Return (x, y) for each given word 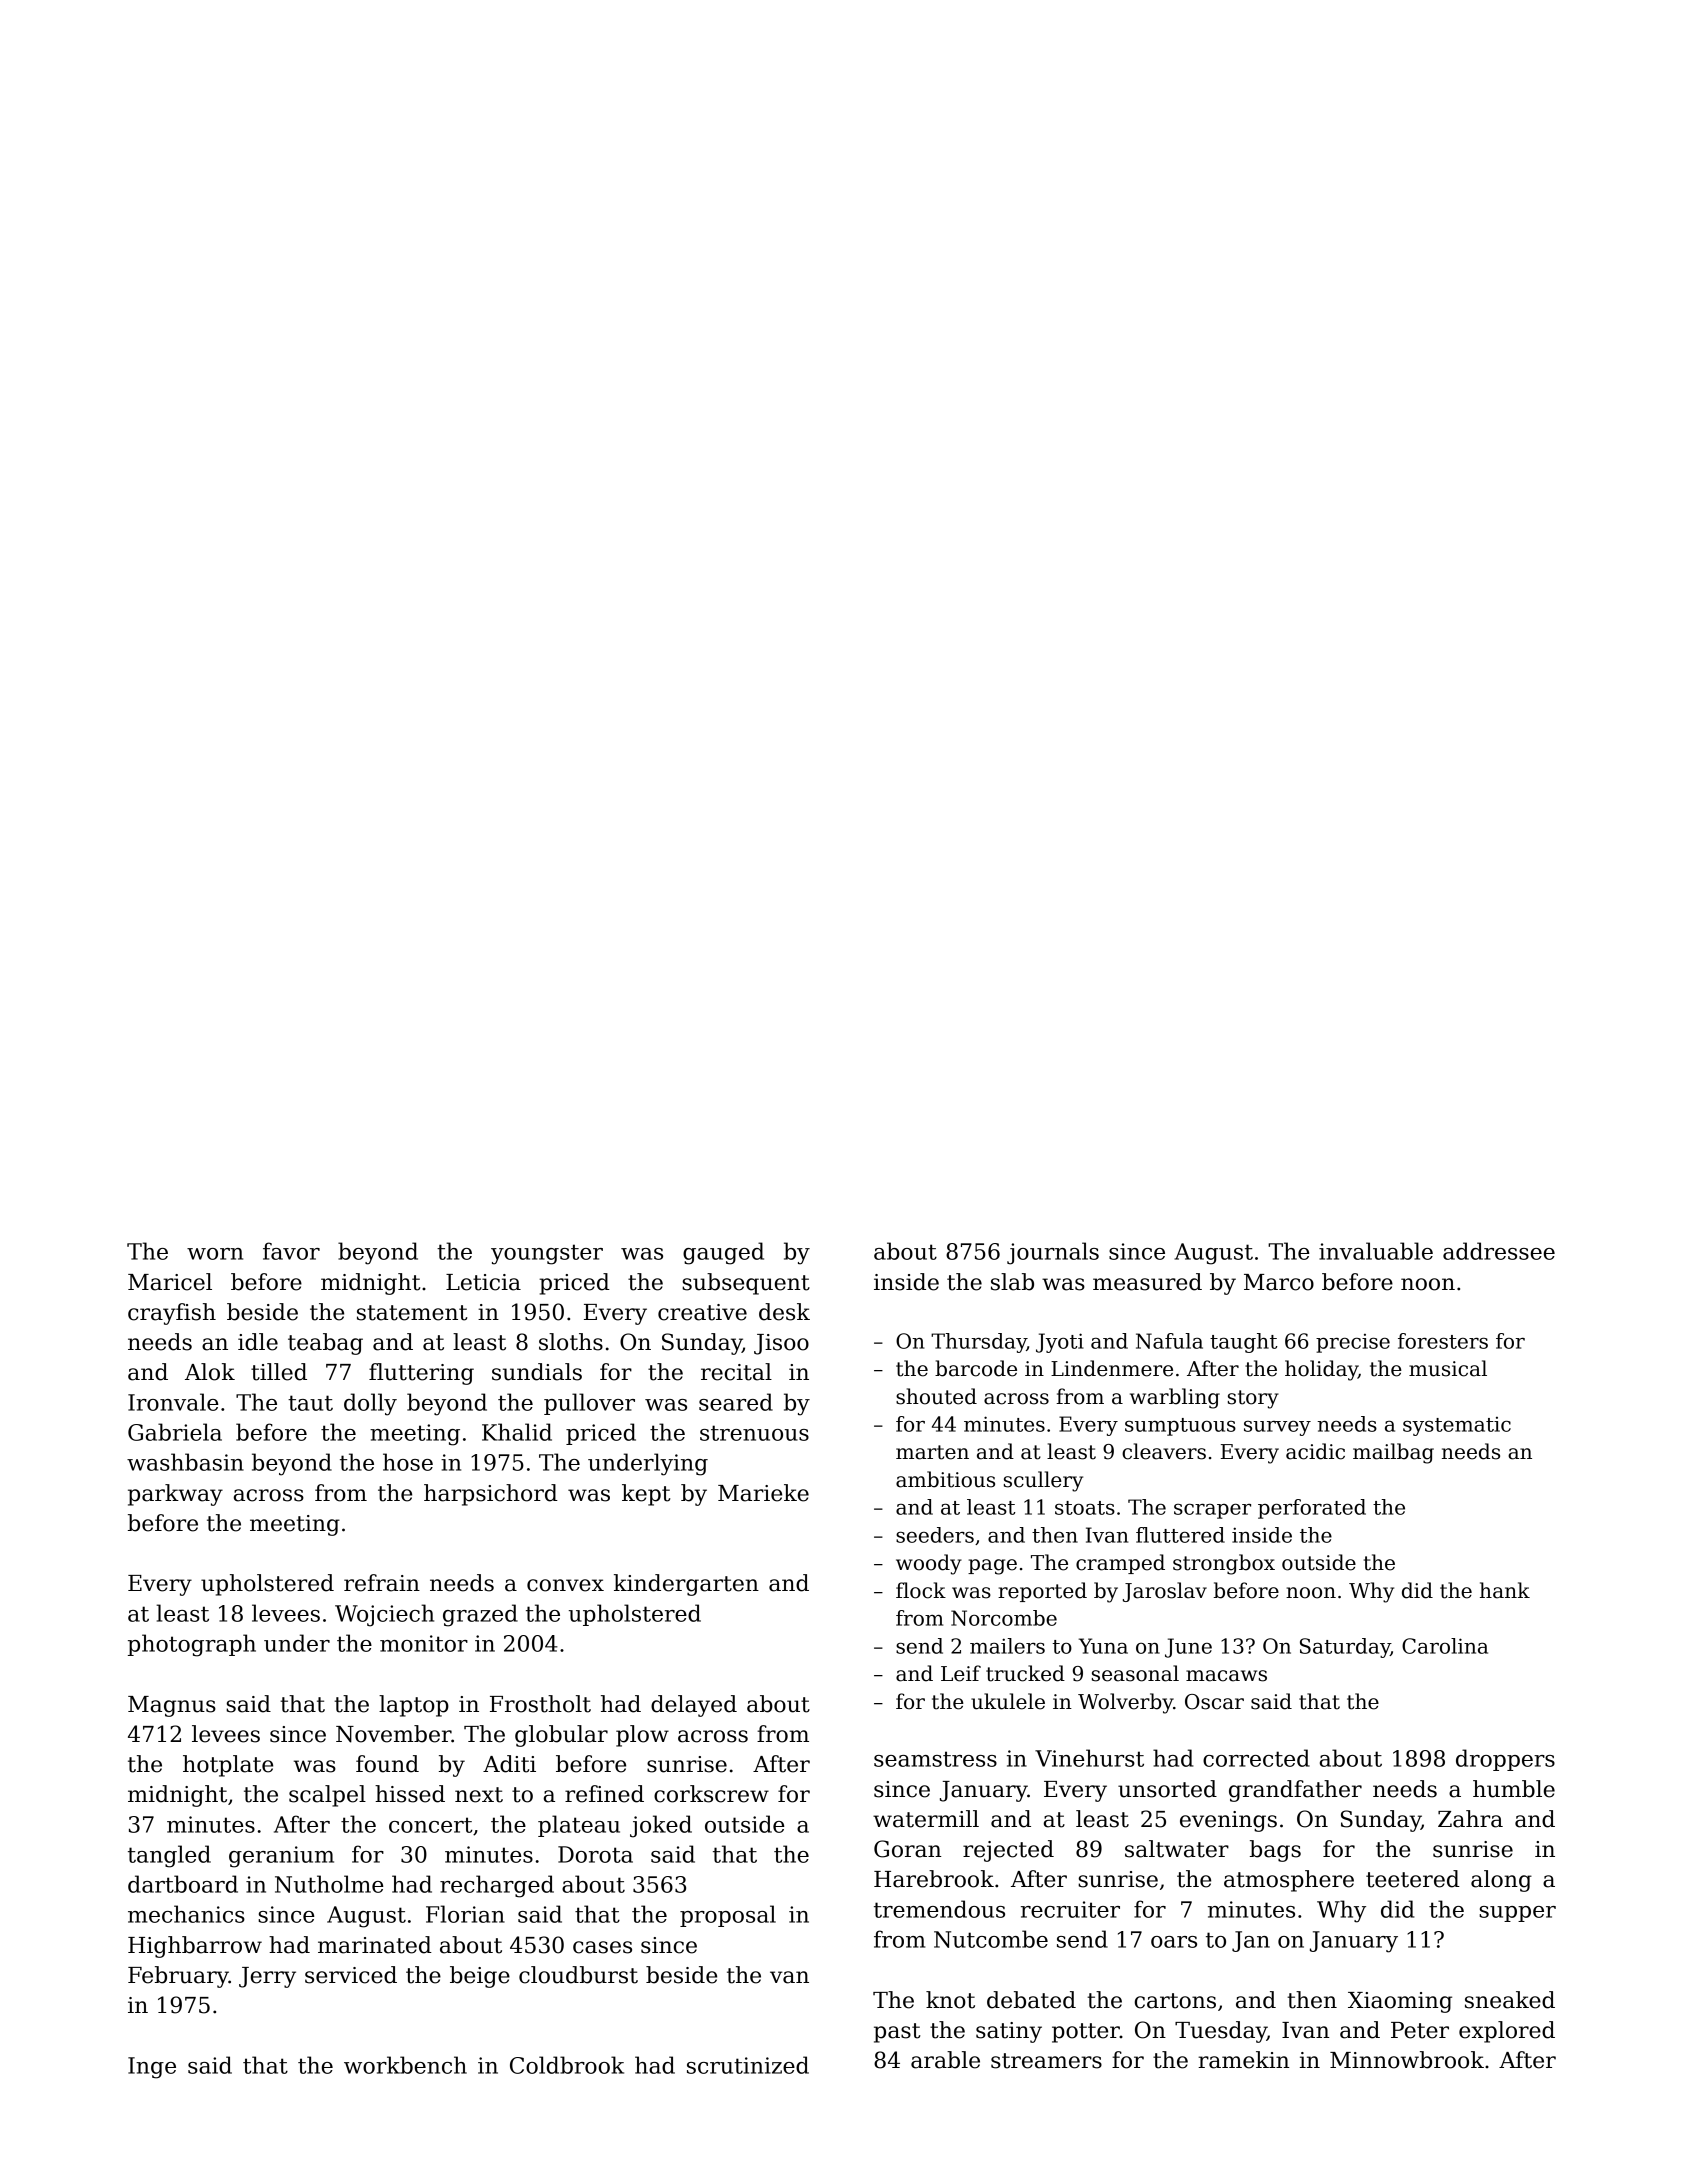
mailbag (1393, 1453)
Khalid (517, 1432)
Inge (152, 2068)
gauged (723, 1253)
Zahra (1470, 1819)
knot (950, 2000)
